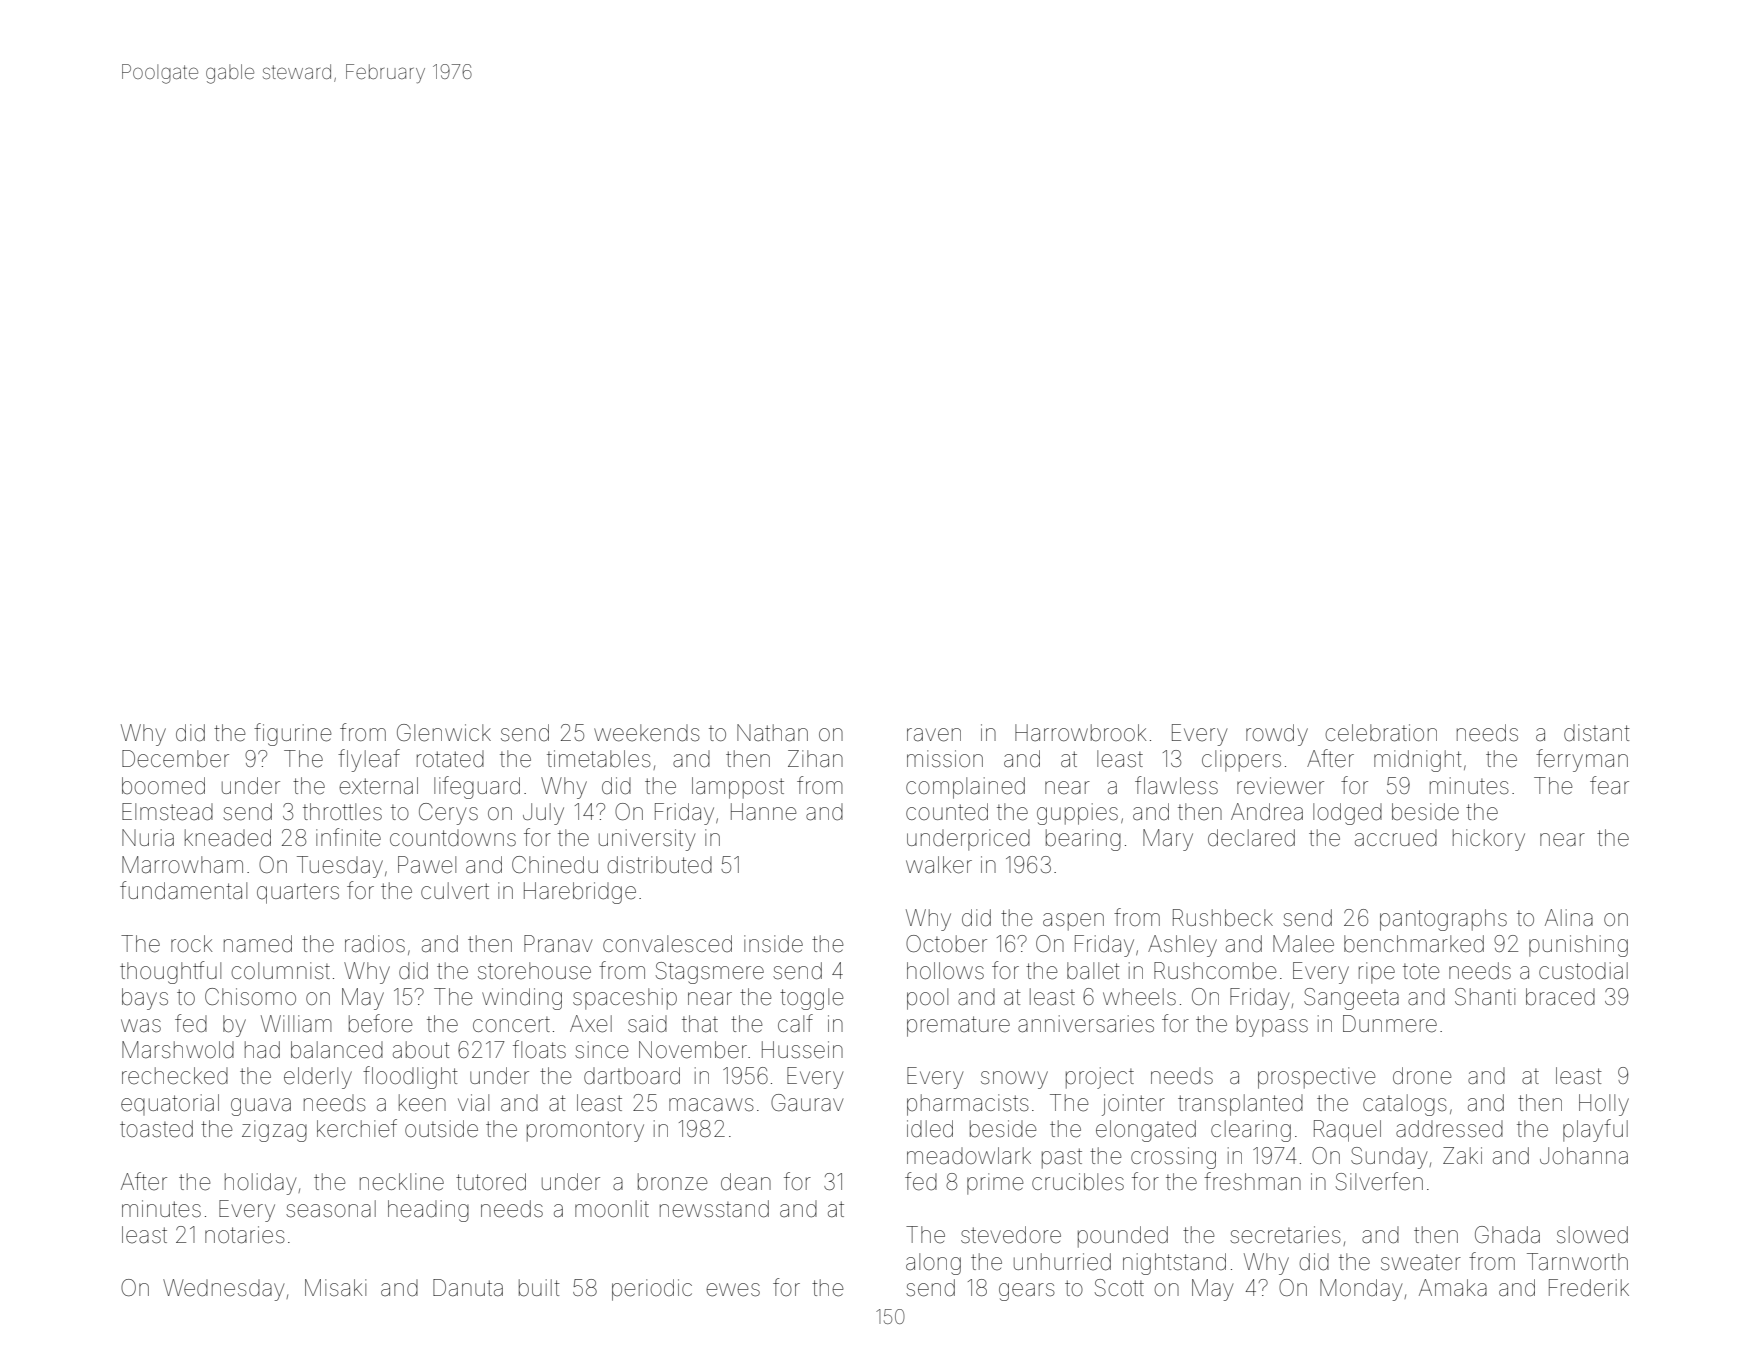 This document has height=1352, width=1750. What do you see at coordinates (1011, 1235) in the document?
I see `stevedore` at bounding box center [1011, 1235].
